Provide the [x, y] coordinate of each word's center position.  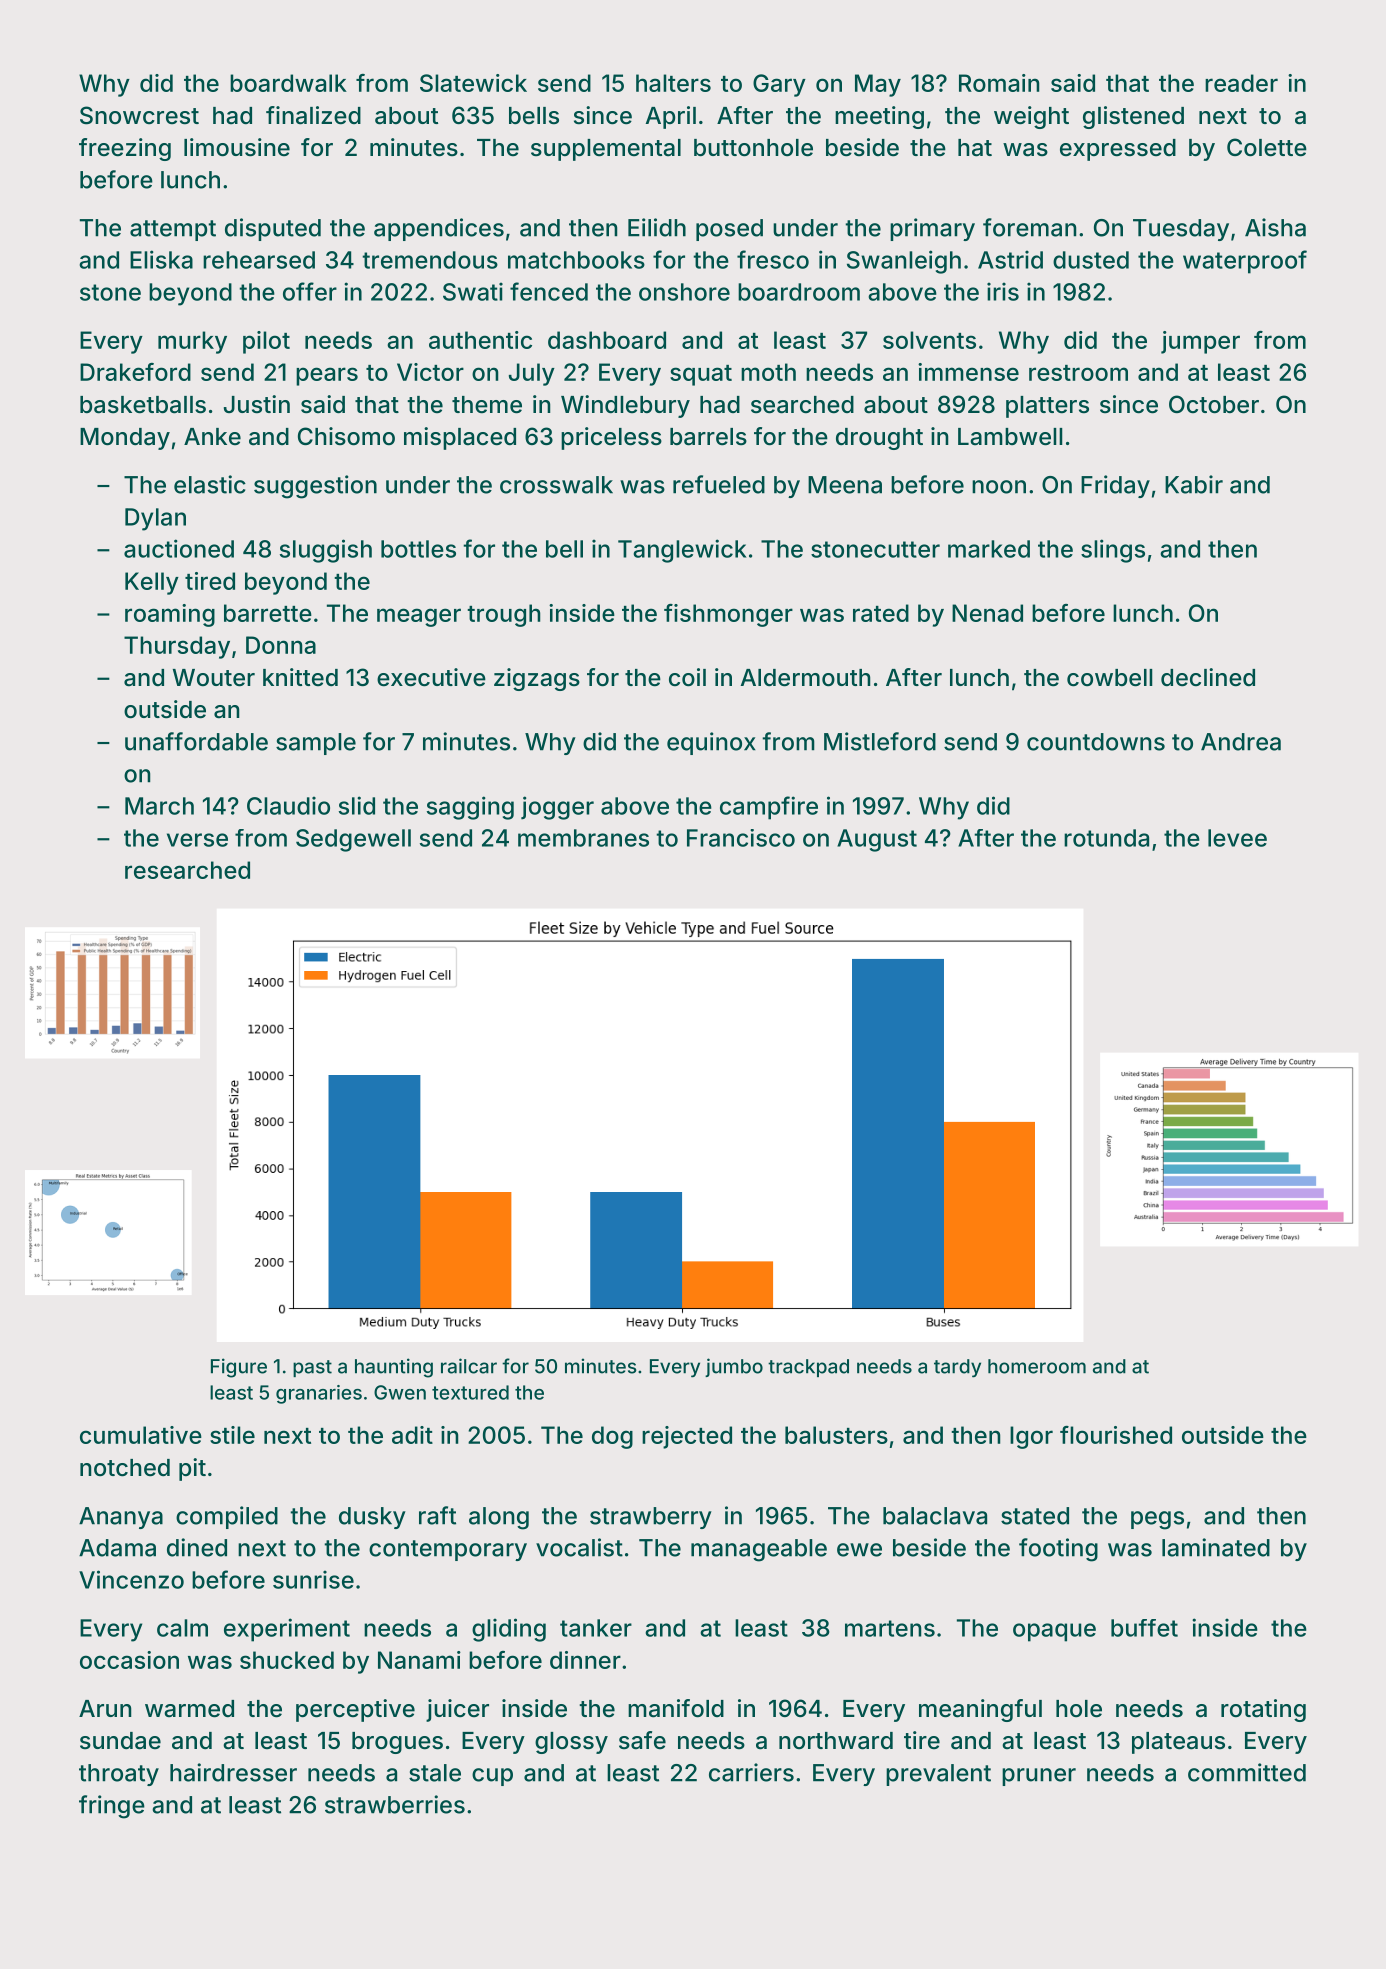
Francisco [741, 838]
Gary [779, 85]
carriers [751, 1772]
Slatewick [473, 83]
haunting [394, 1368]
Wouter [214, 678]
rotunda [1106, 838]
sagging [470, 808]
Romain [999, 83]
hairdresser [233, 1772]
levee [1237, 838]
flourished [1116, 1435]
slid [357, 805]
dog [612, 1437]
